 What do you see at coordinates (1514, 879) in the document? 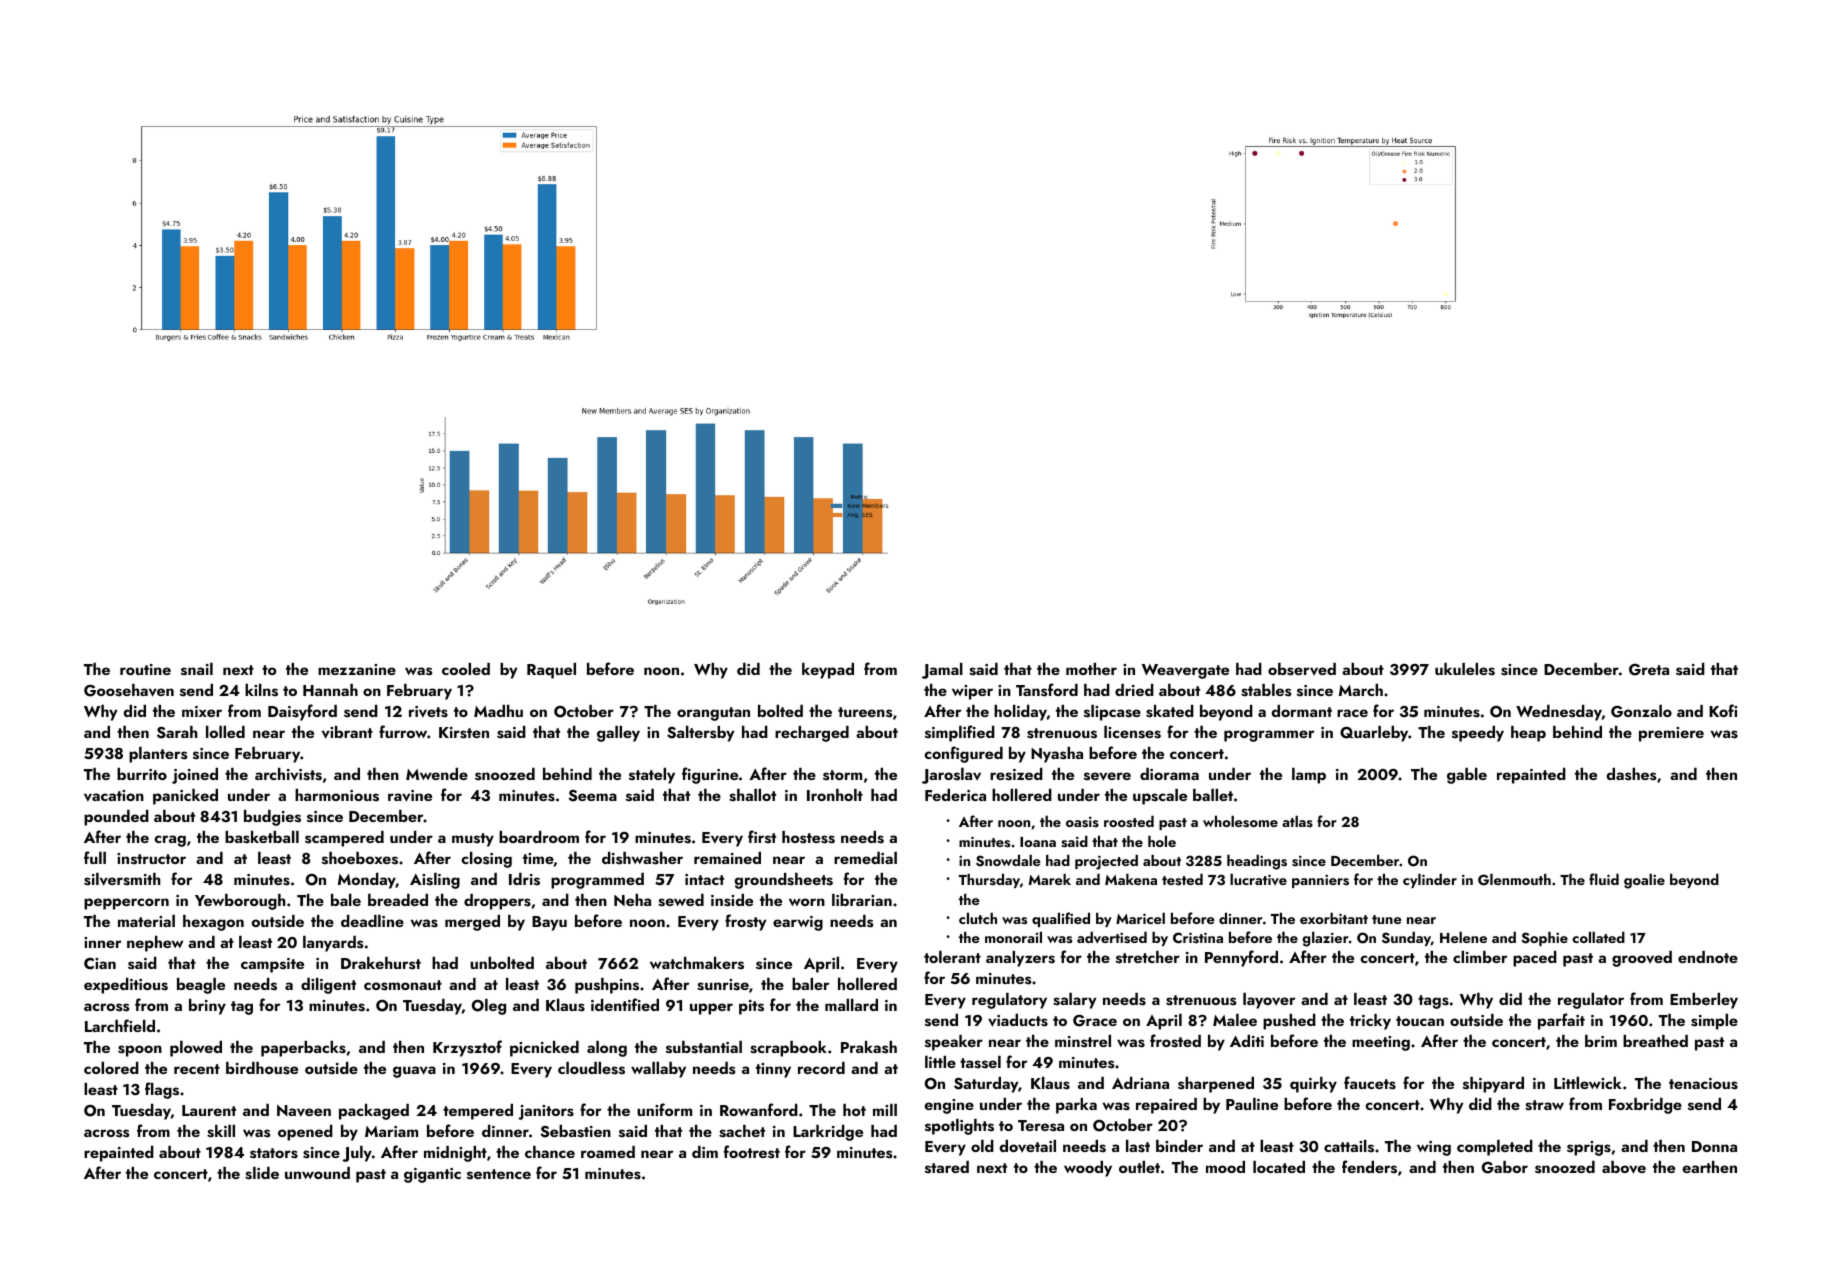
I see `Glenmouth` at bounding box center [1514, 879].
